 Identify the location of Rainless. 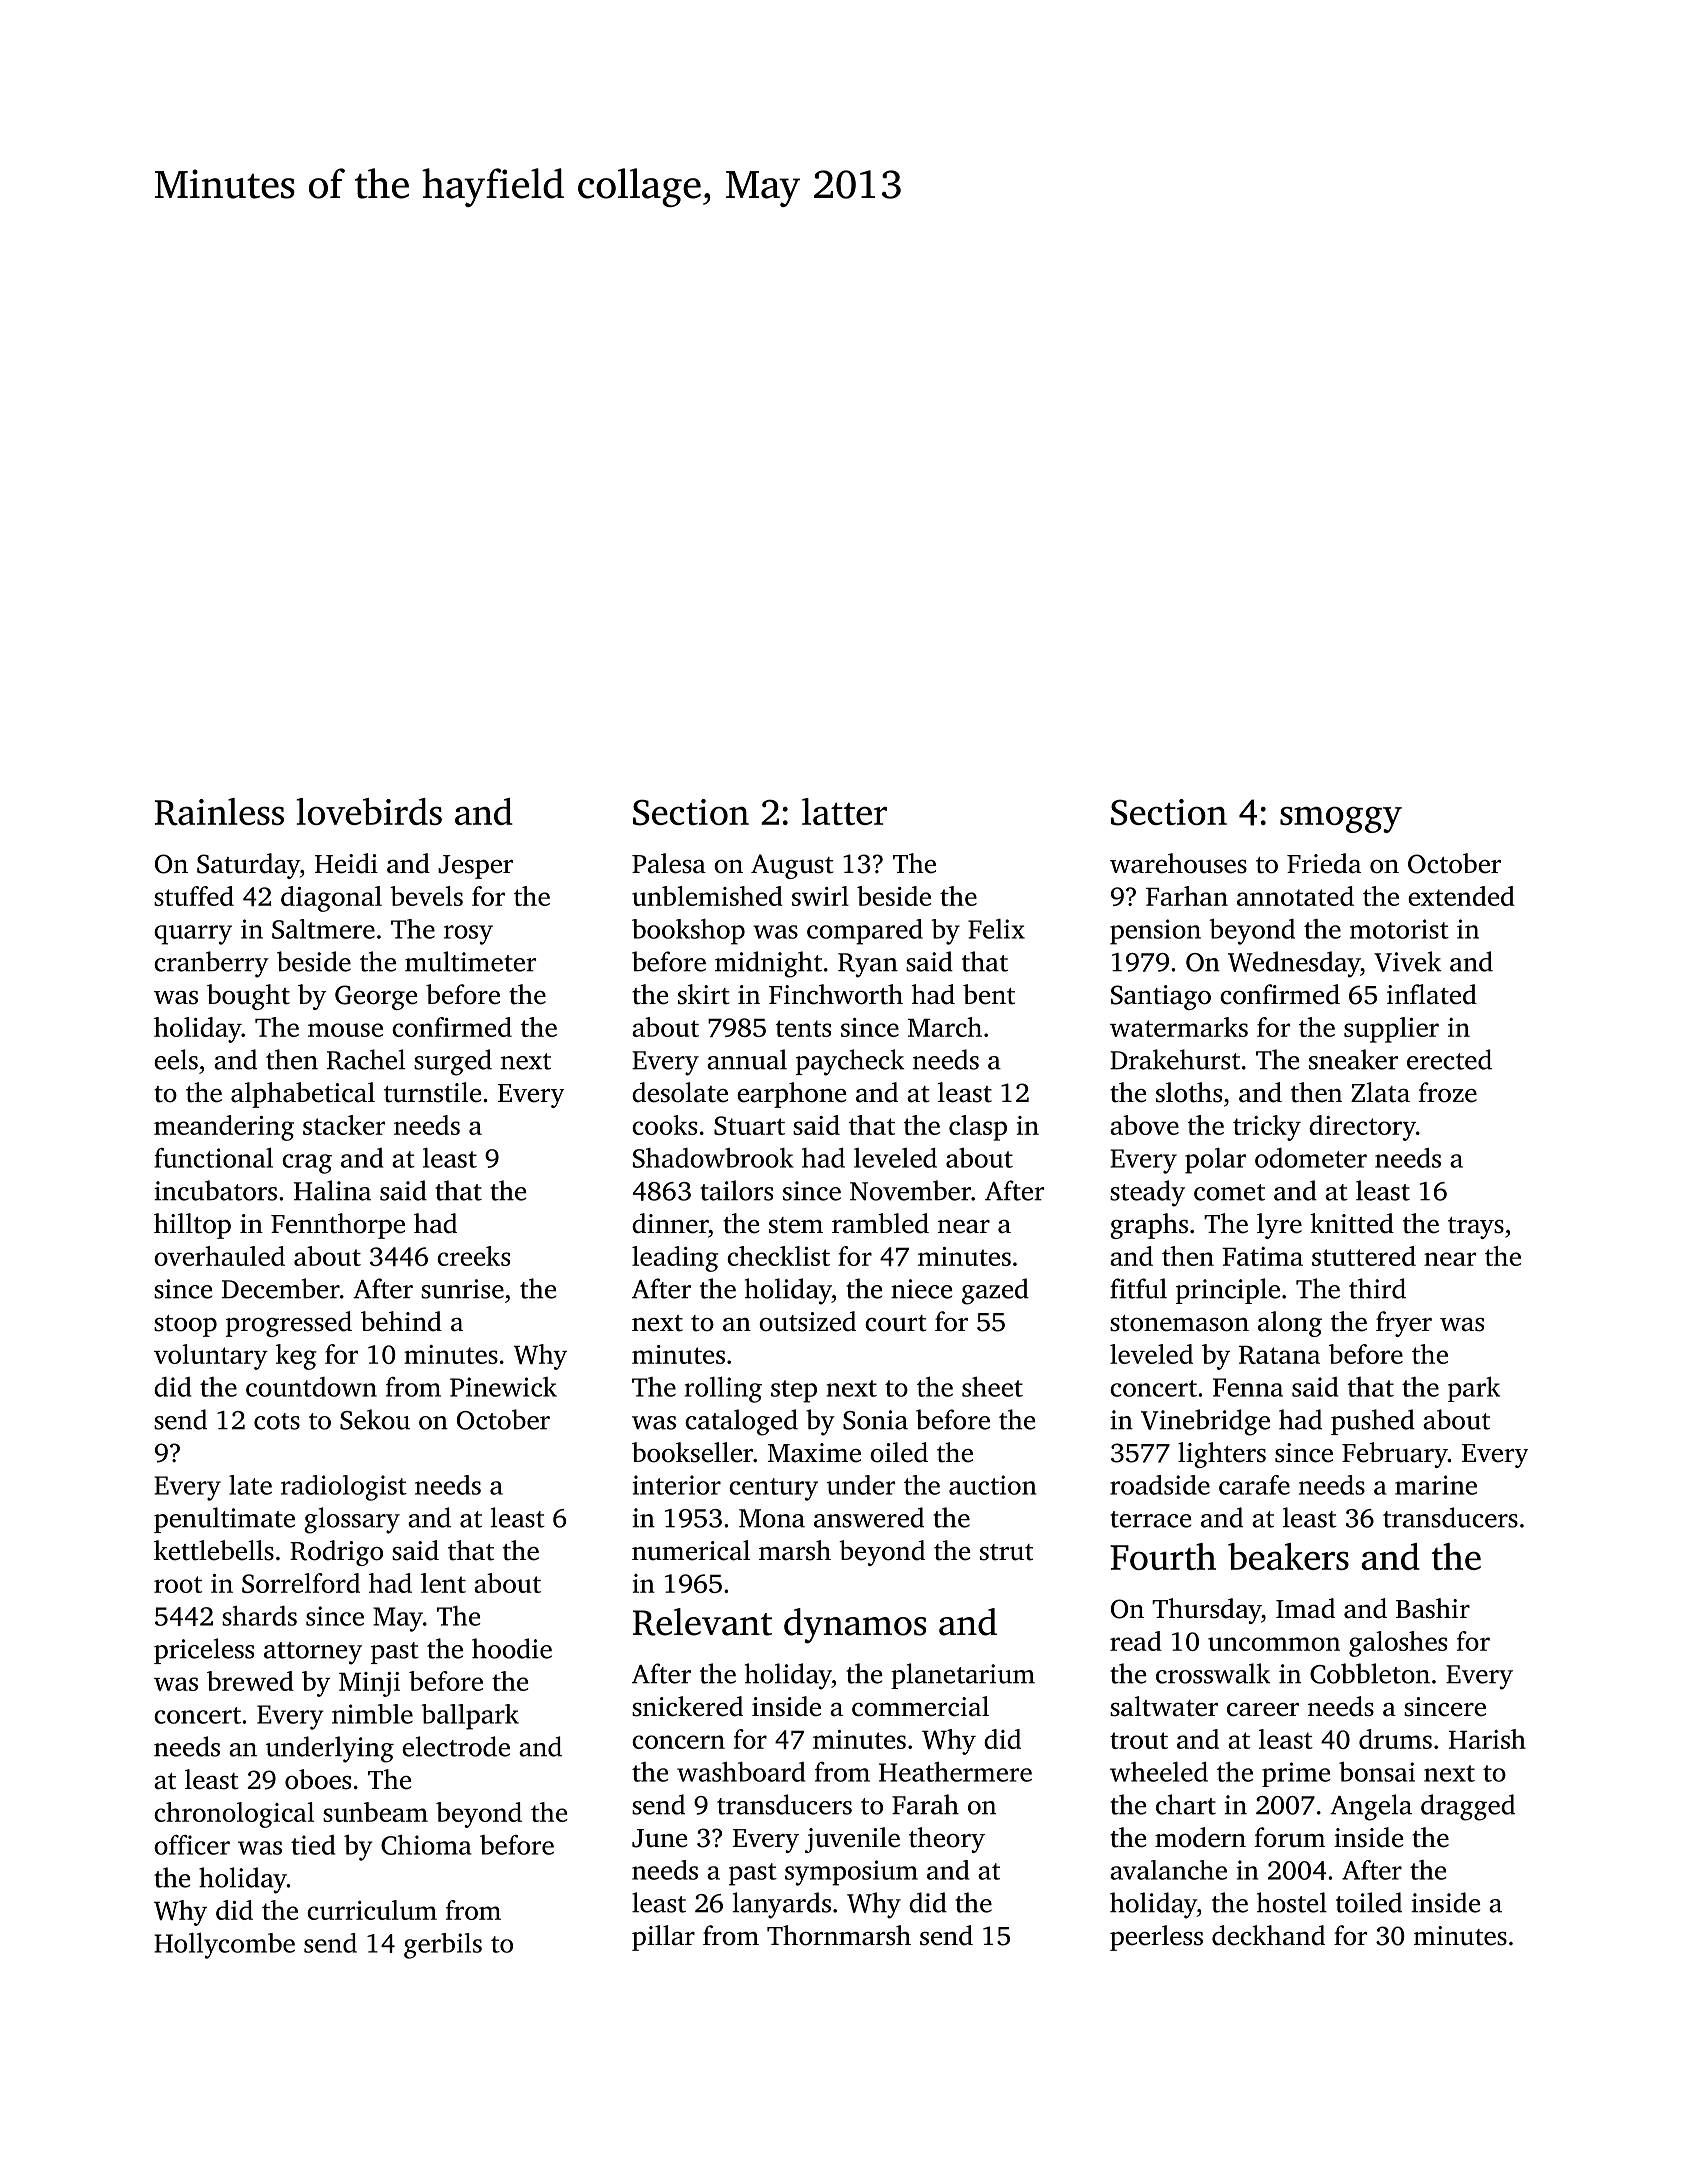
(219, 812).
